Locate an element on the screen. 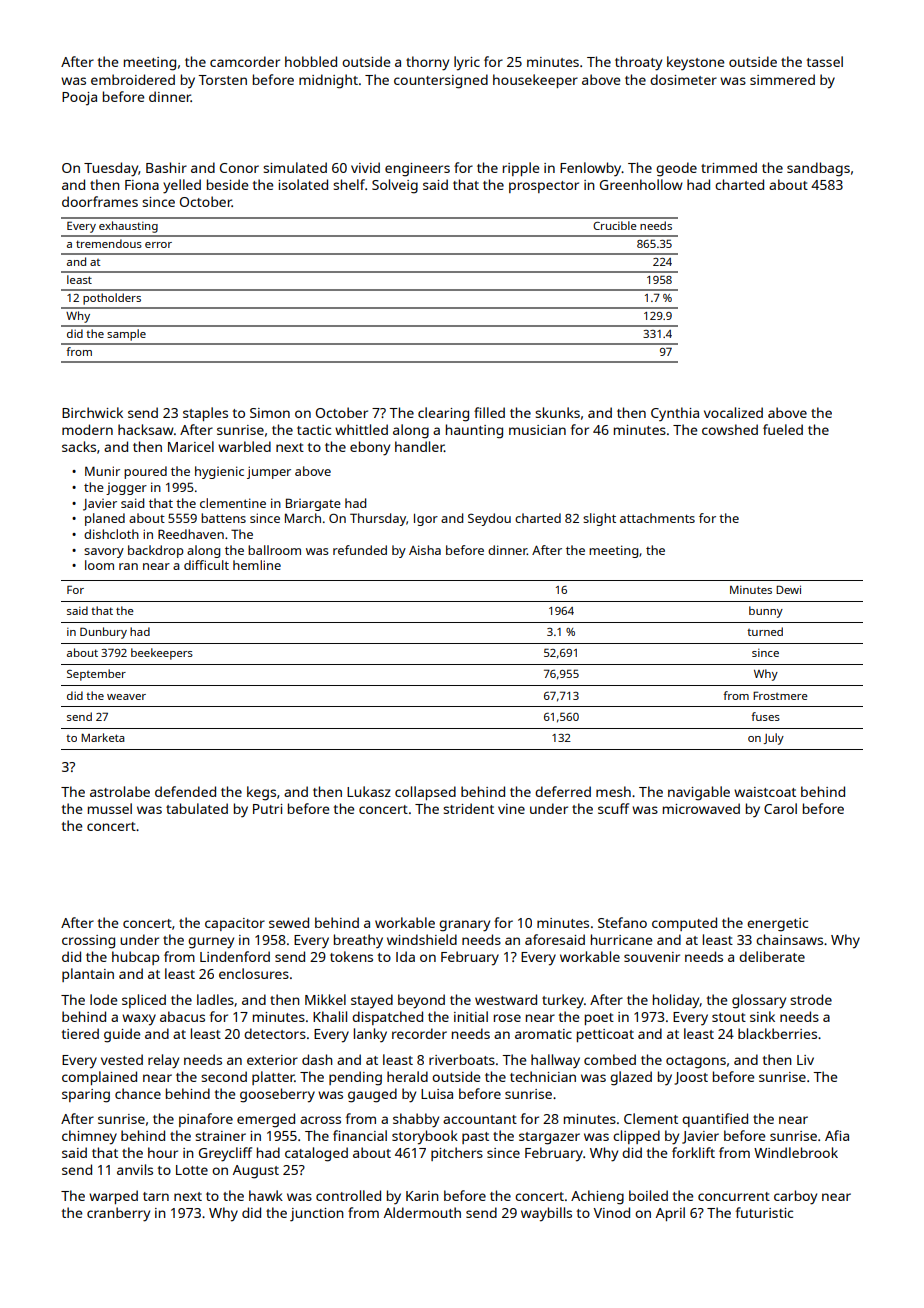 Image resolution: width=924 pixels, height=1308 pixels. gauged is located at coordinates (372, 1095).
